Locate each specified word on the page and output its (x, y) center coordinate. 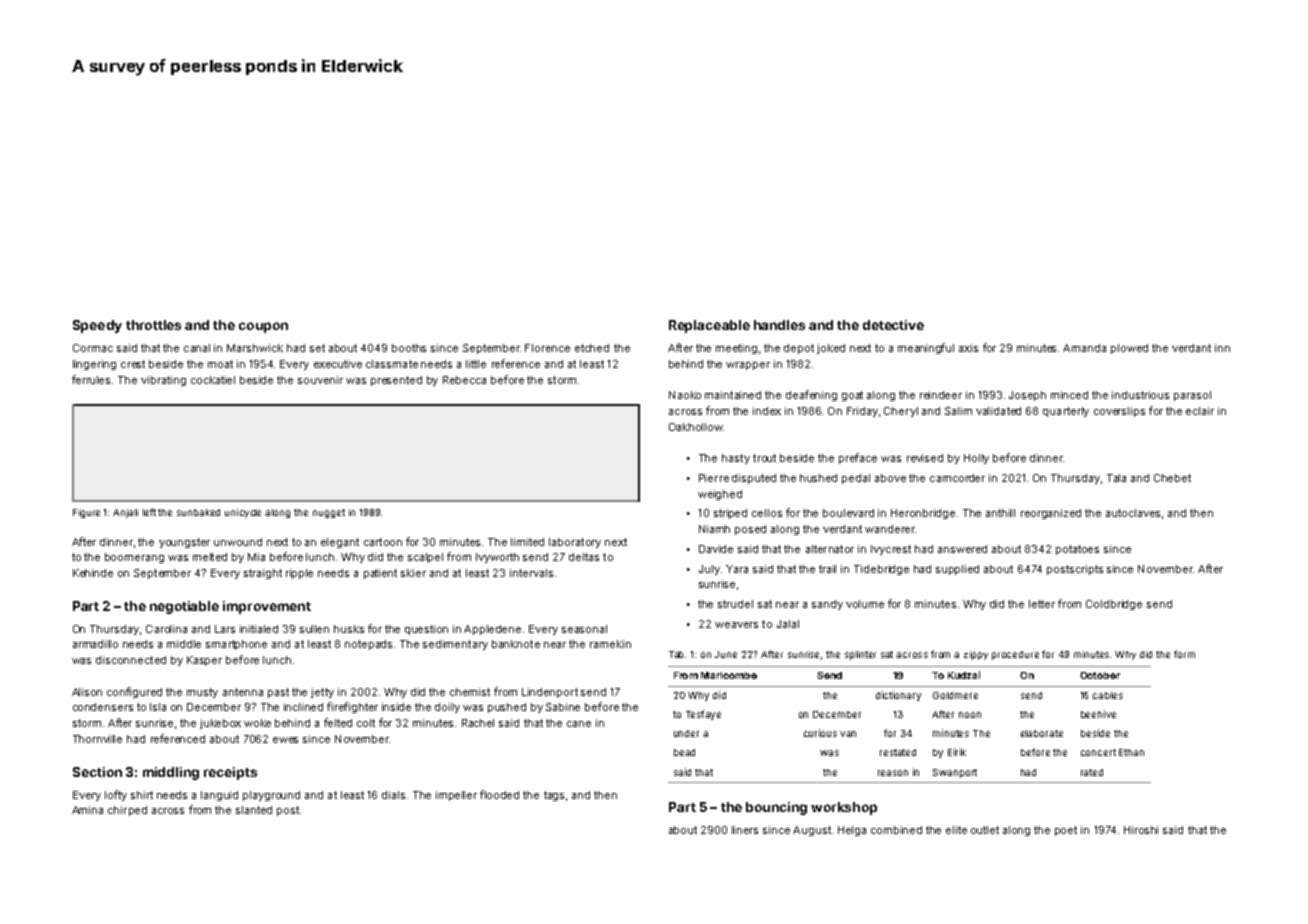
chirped (127, 811)
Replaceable (709, 326)
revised (925, 458)
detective (893, 325)
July (709, 570)
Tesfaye (703, 715)
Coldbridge (1114, 605)
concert (1098, 752)
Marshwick (255, 348)
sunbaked (198, 512)
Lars (225, 629)
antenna (243, 692)
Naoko (685, 395)
